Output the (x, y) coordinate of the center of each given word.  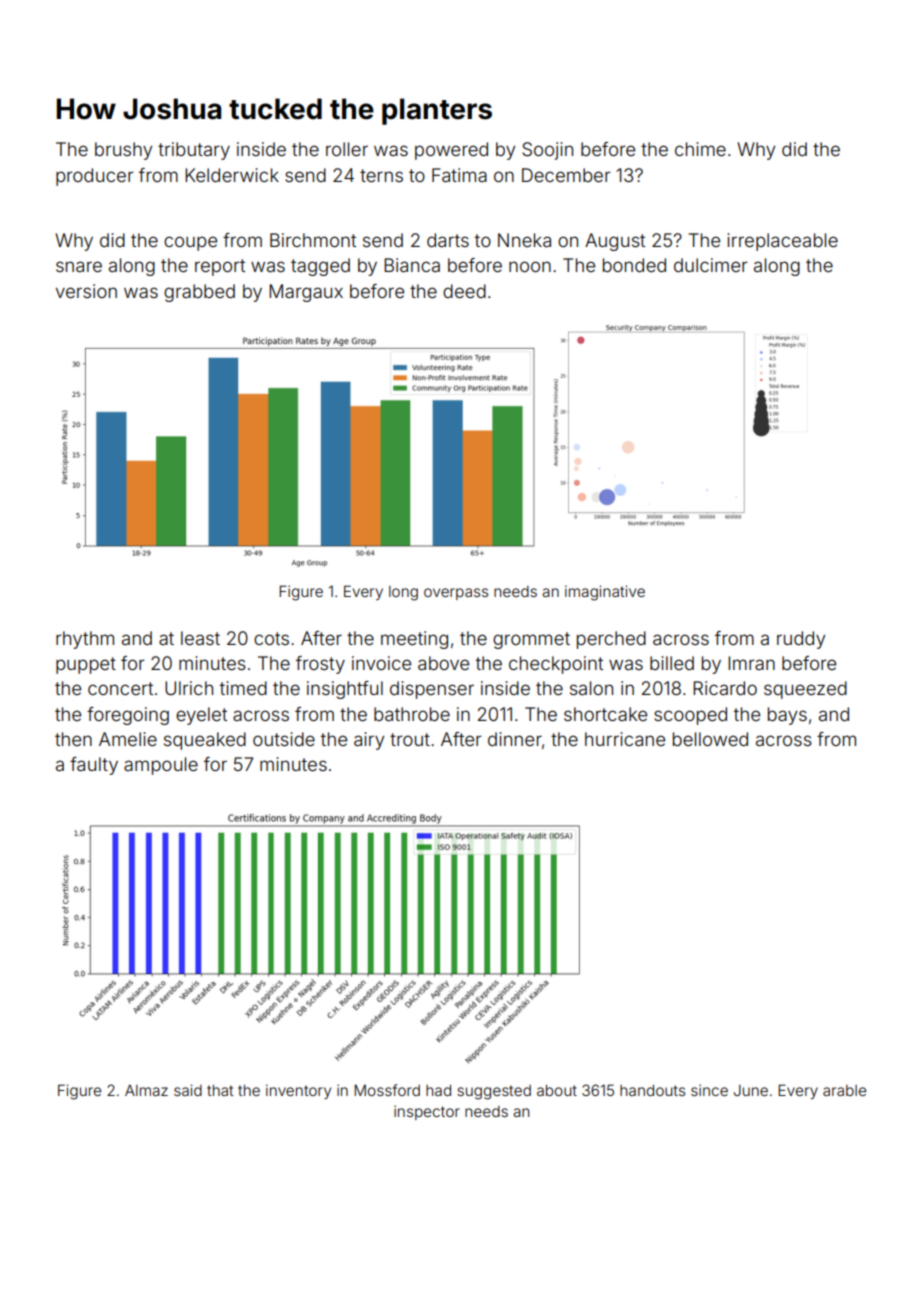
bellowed (710, 739)
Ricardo (725, 688)
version (86, 291)
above (443, 663)
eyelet (201, 716)
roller (347, 149)
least (200, 638)
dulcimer (711, 265)
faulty (94, 766)
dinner (515, 739)
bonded (634, 265)
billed (672, 663)
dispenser (432, 690)
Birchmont (313, 240)
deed (464, 291)
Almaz (146, 1090)
